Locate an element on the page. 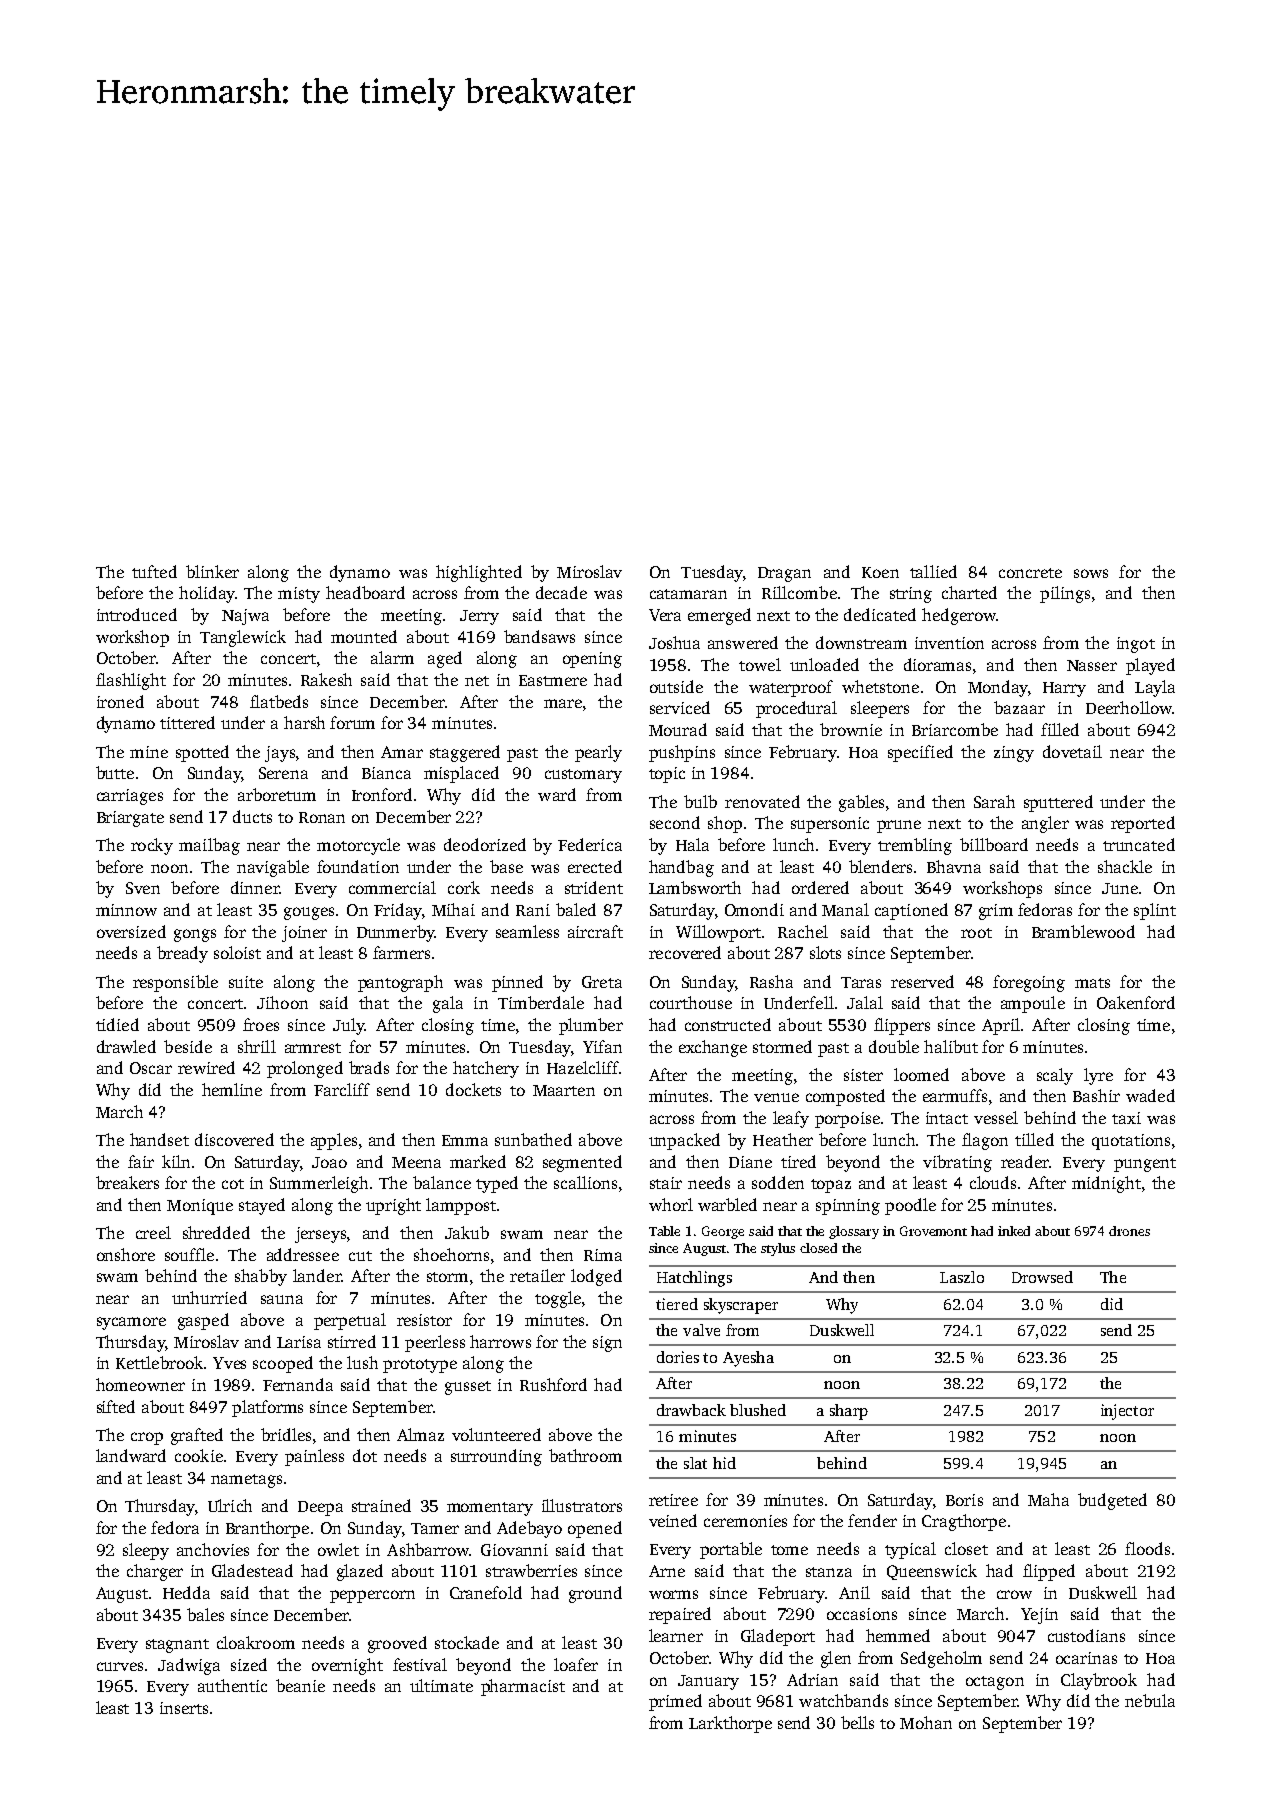 This document has width=1271, height=1797. blinker is located at coordinates (212, 571).
